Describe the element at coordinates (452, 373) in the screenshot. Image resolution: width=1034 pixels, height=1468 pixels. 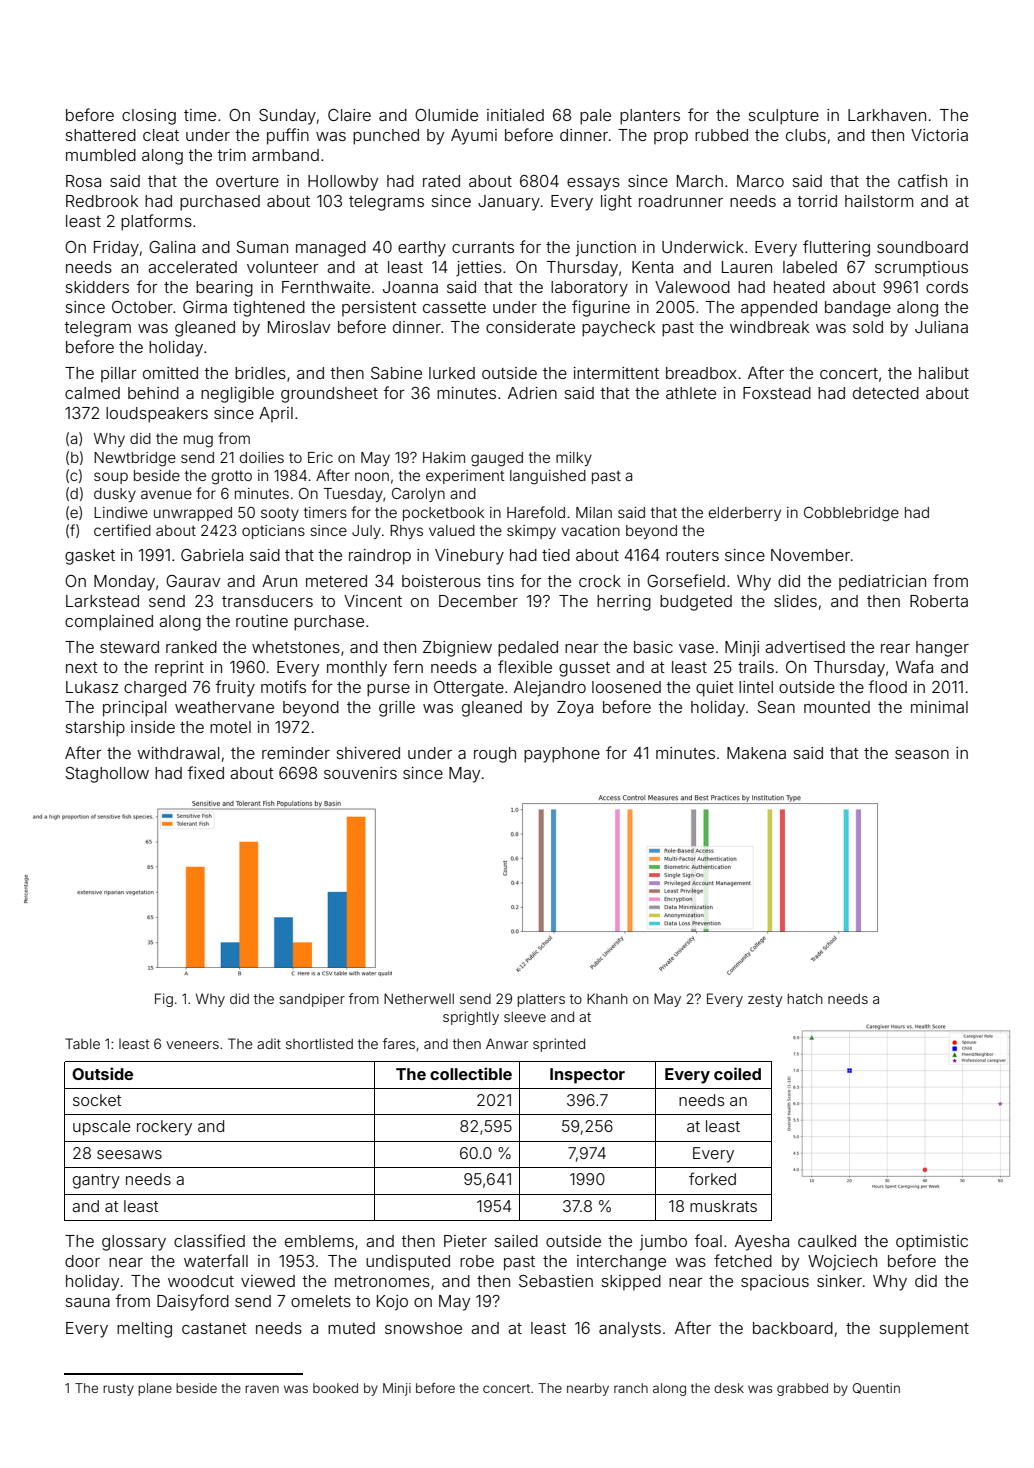
I see `lurked` at that location.
